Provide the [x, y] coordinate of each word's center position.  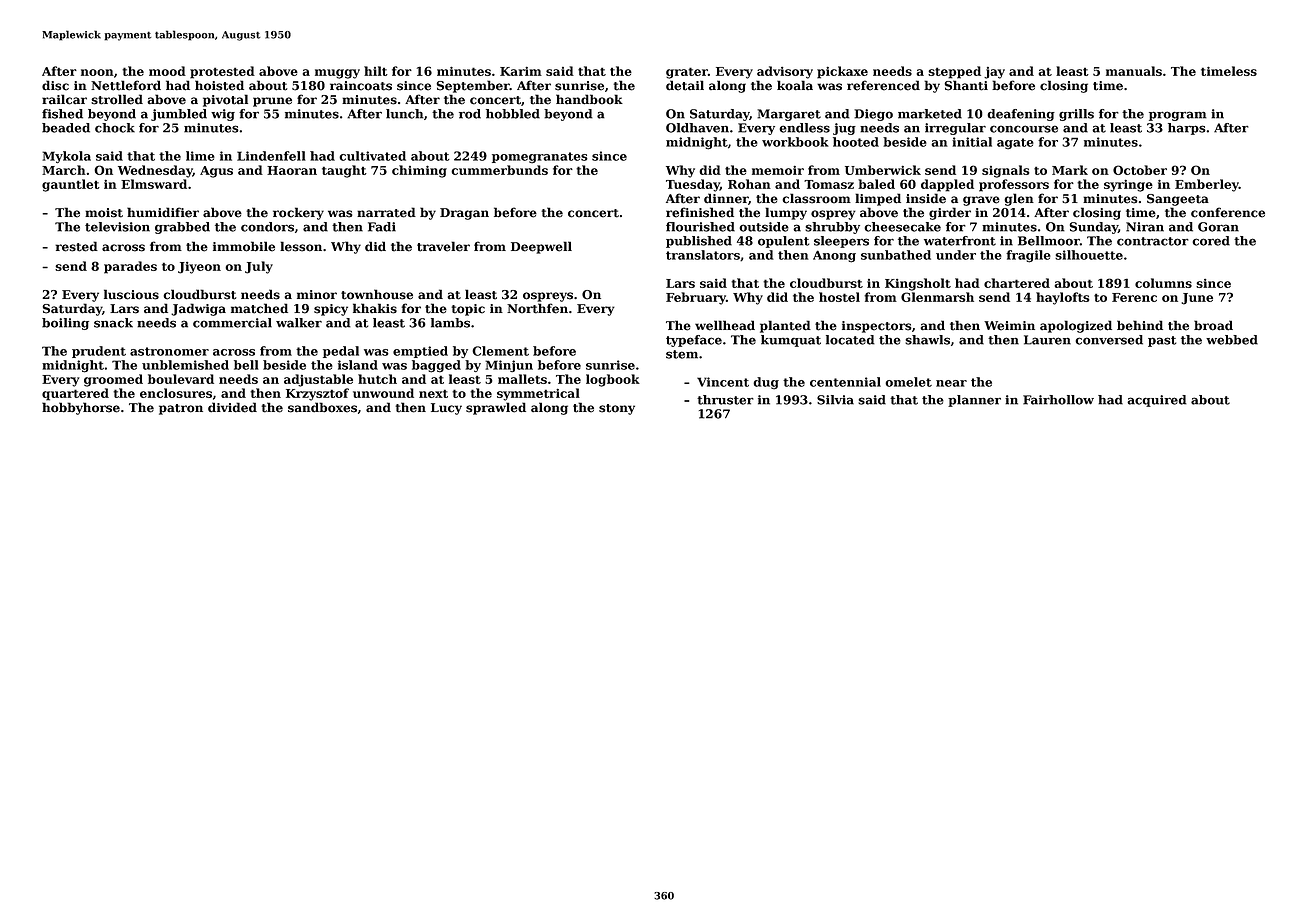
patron [181, 409]
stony [617, 409]
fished [62, 114]
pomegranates [540, 158]
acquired [1157, 401]
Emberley [1207, 185]
